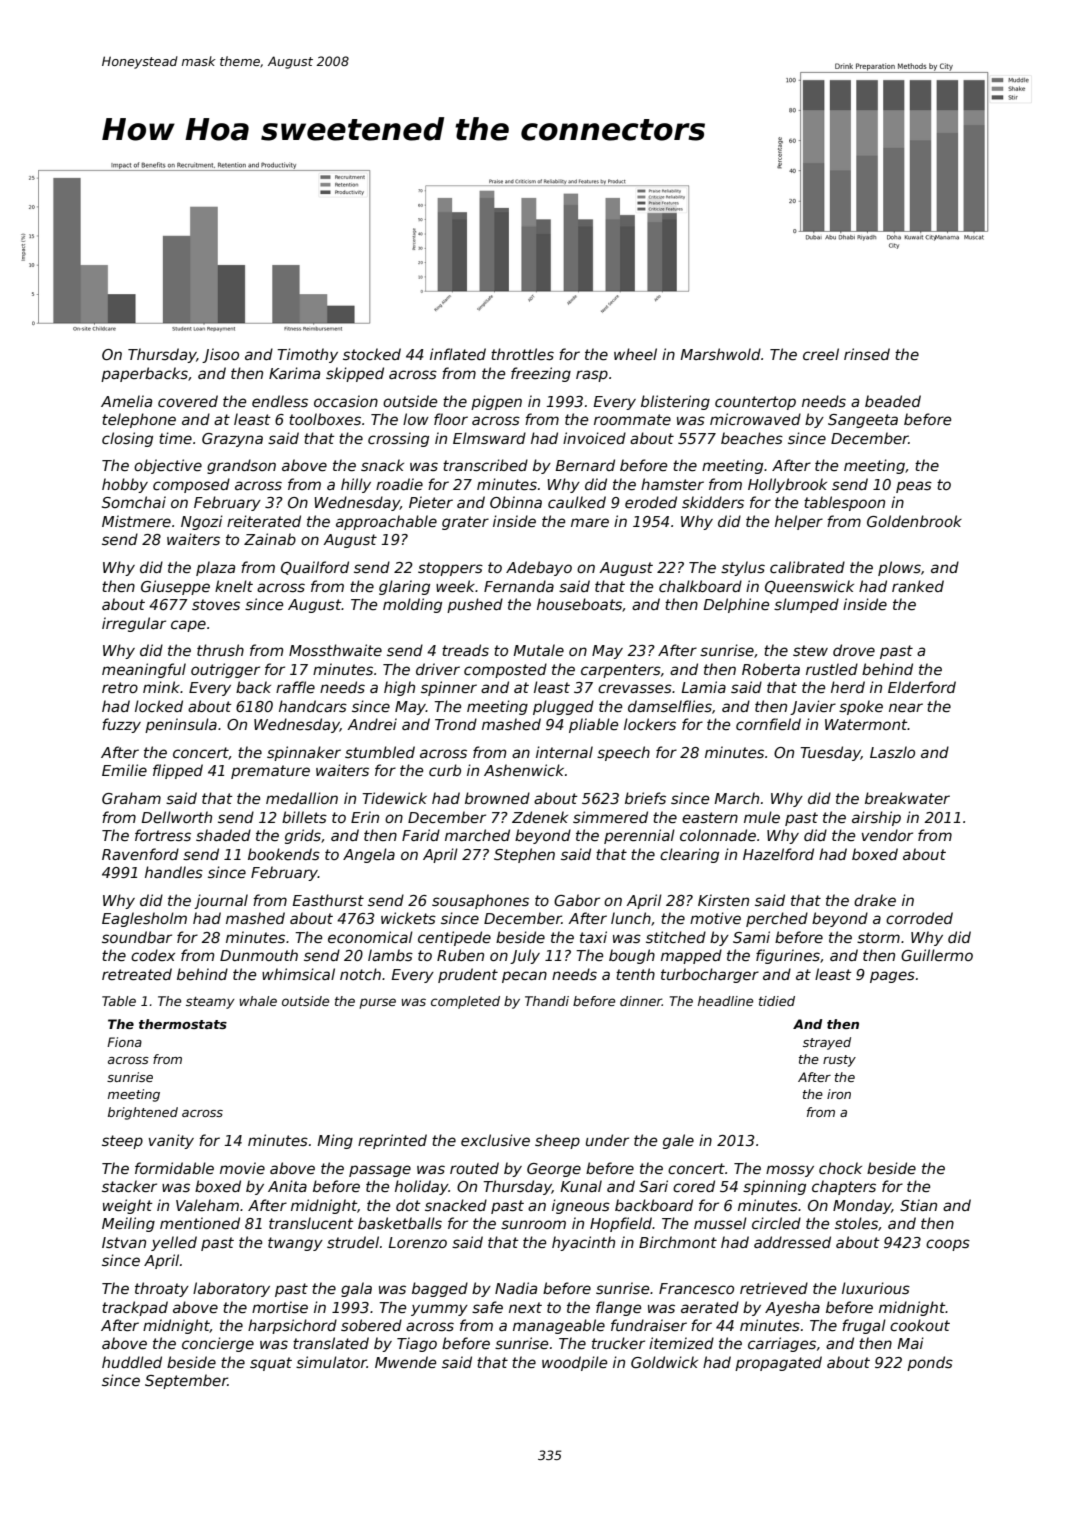 The width and height of the screenshot is (1076, 1522). What do you see at coordinates (298, 974) in the screenshot?
I see `whimsical` at bounding box center [298, 974].
